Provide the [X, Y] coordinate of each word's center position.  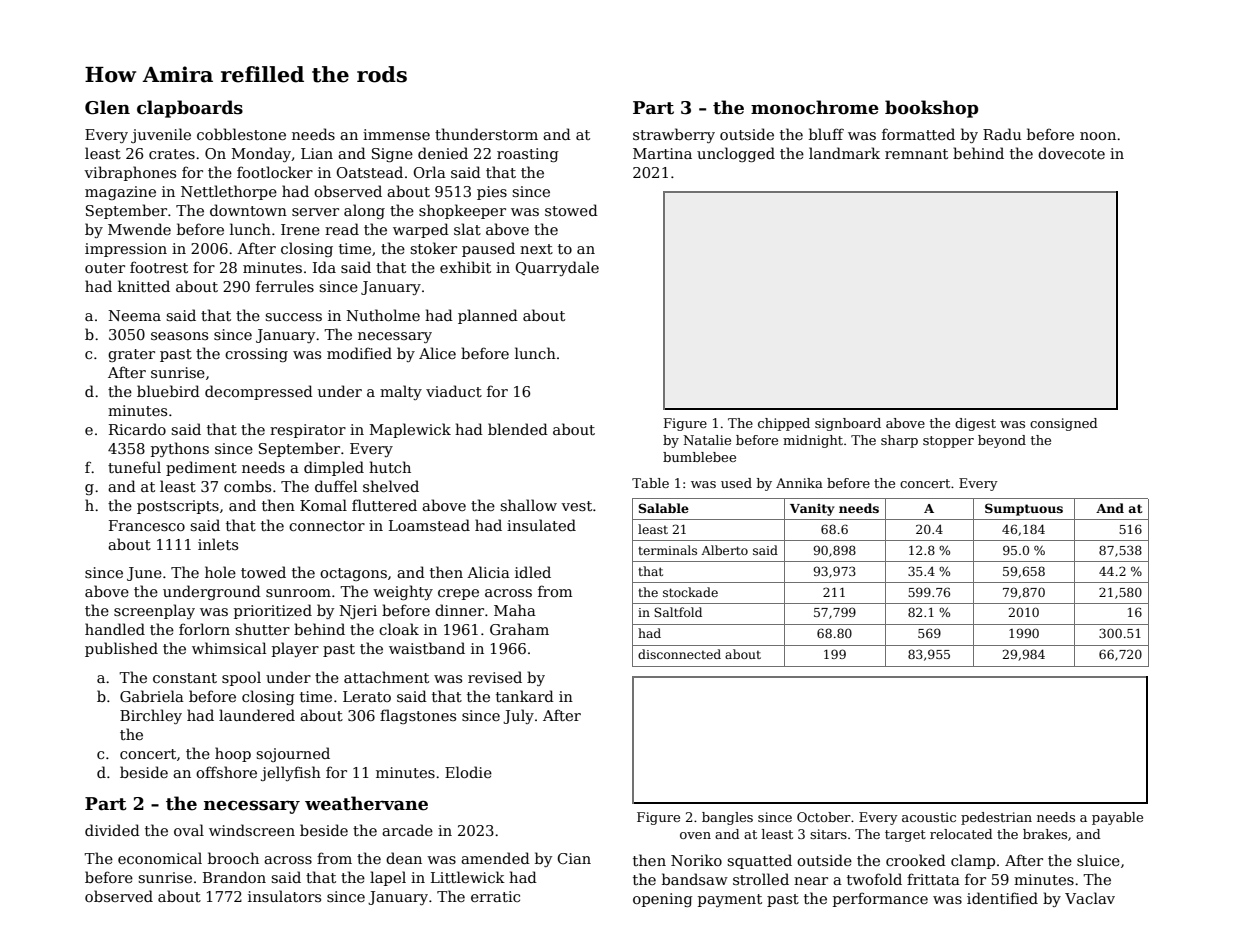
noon [1098, 136]
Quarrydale [557, 268]
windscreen [252, 830]
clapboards [190, 109]
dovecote [1071, 153]
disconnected [679, 654]
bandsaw [695, 879]
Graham [519, 629]
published [121, 649]
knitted [144, 286]
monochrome [815, 107]
